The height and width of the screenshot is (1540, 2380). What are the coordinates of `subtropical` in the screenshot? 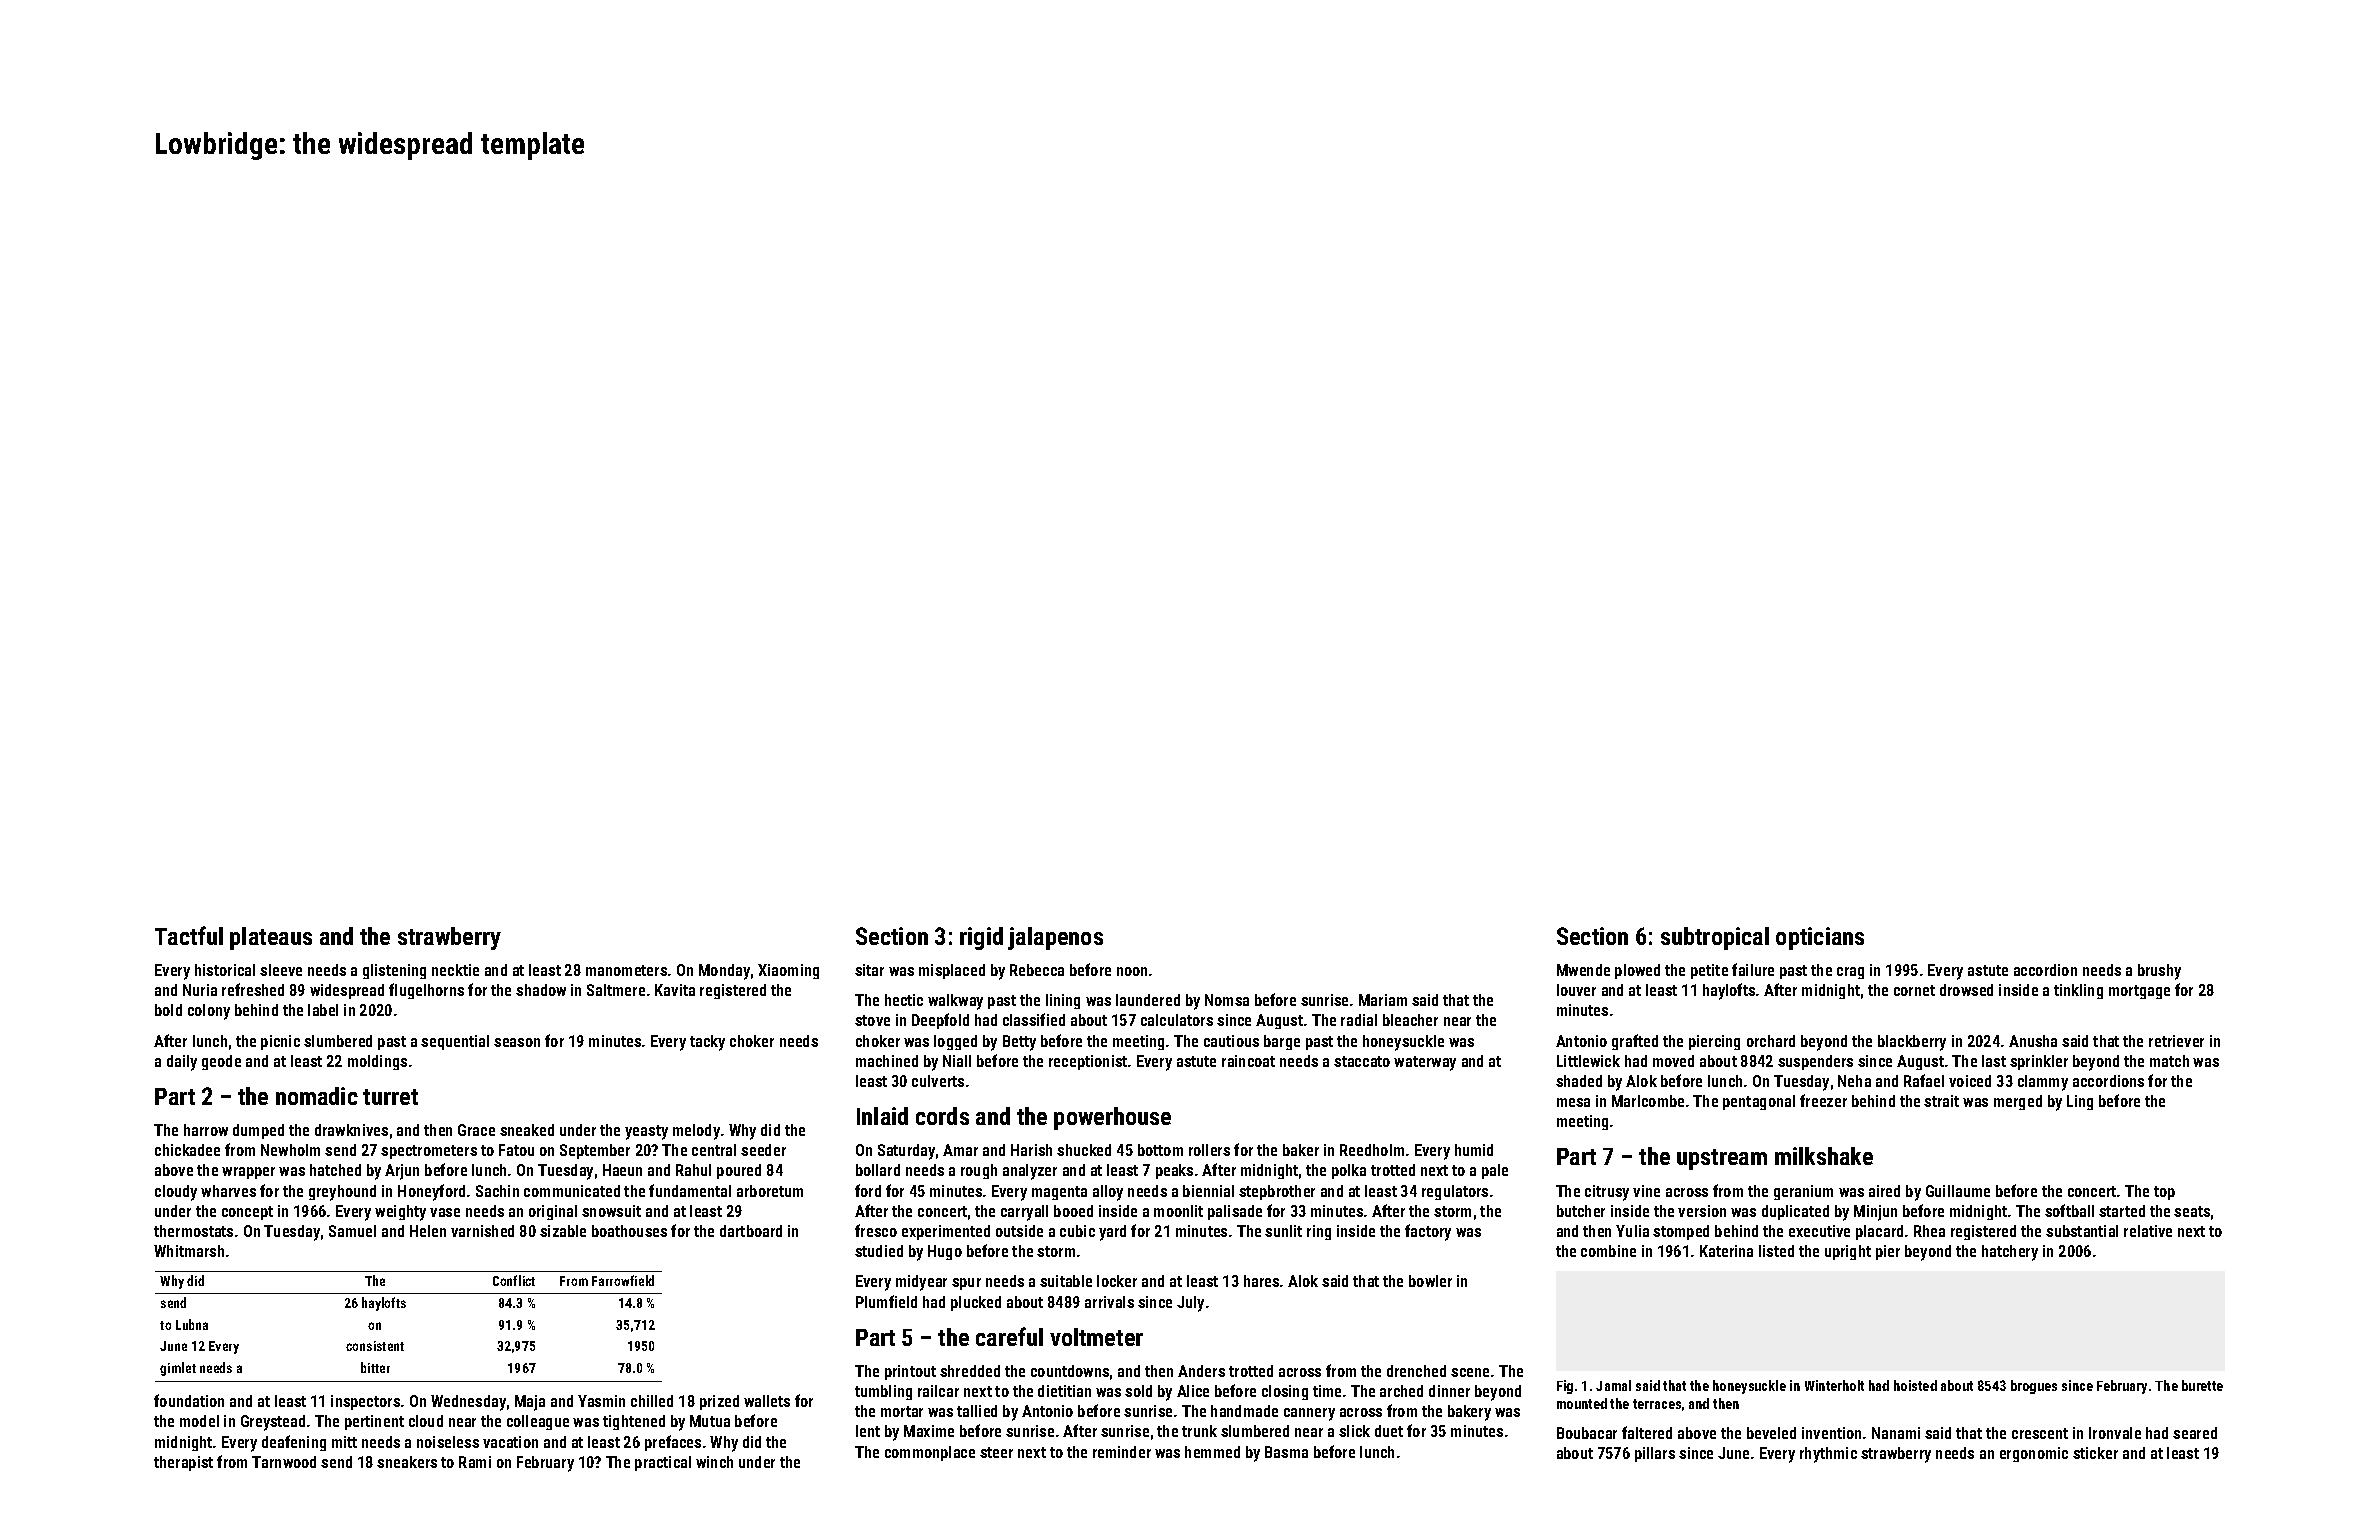 It's located at (1715, 938).
